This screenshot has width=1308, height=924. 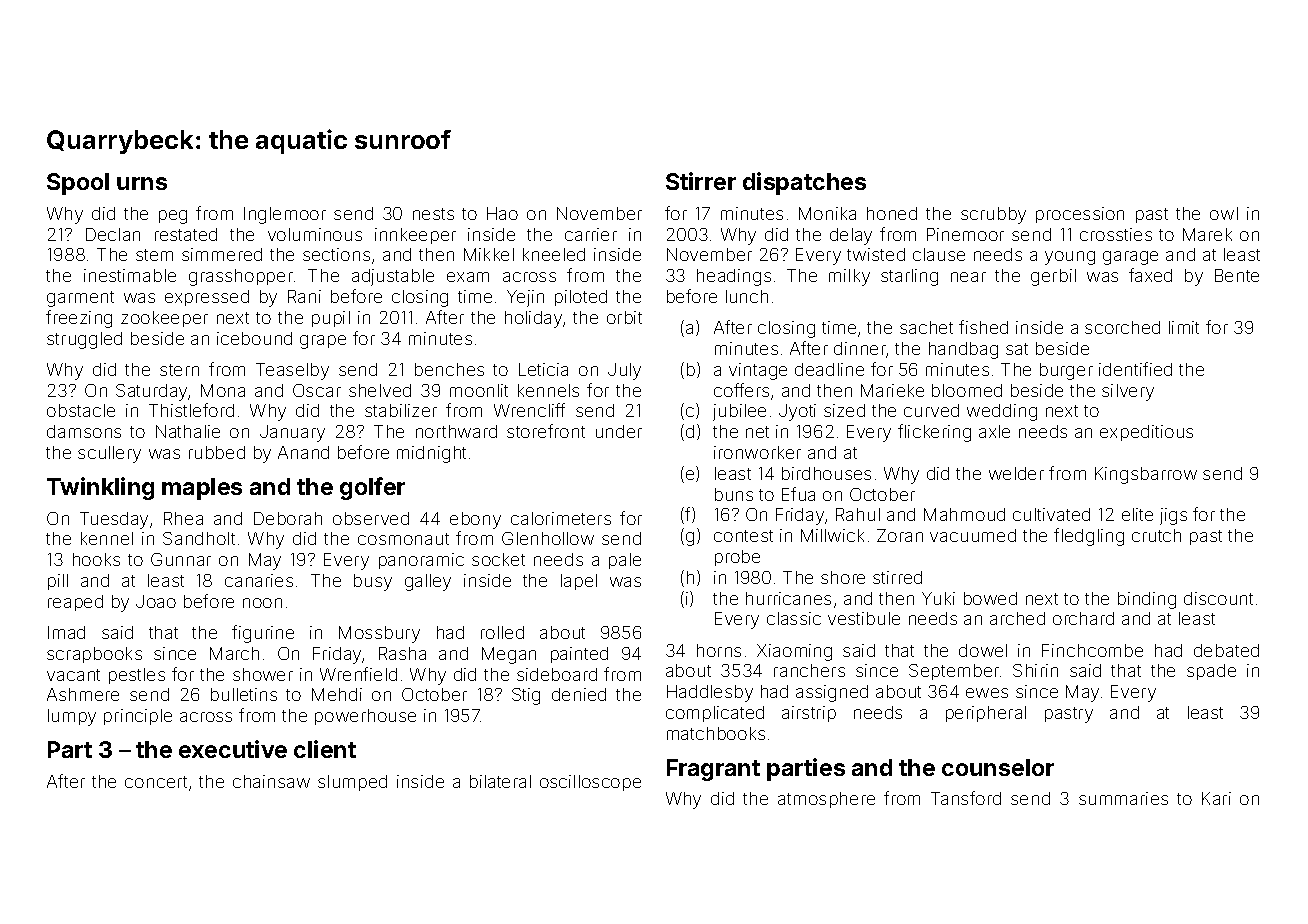 What do you see at coordinates (1173, 516) in the screenshot?
I see `jigs` at bounding box center [1173, 516].
